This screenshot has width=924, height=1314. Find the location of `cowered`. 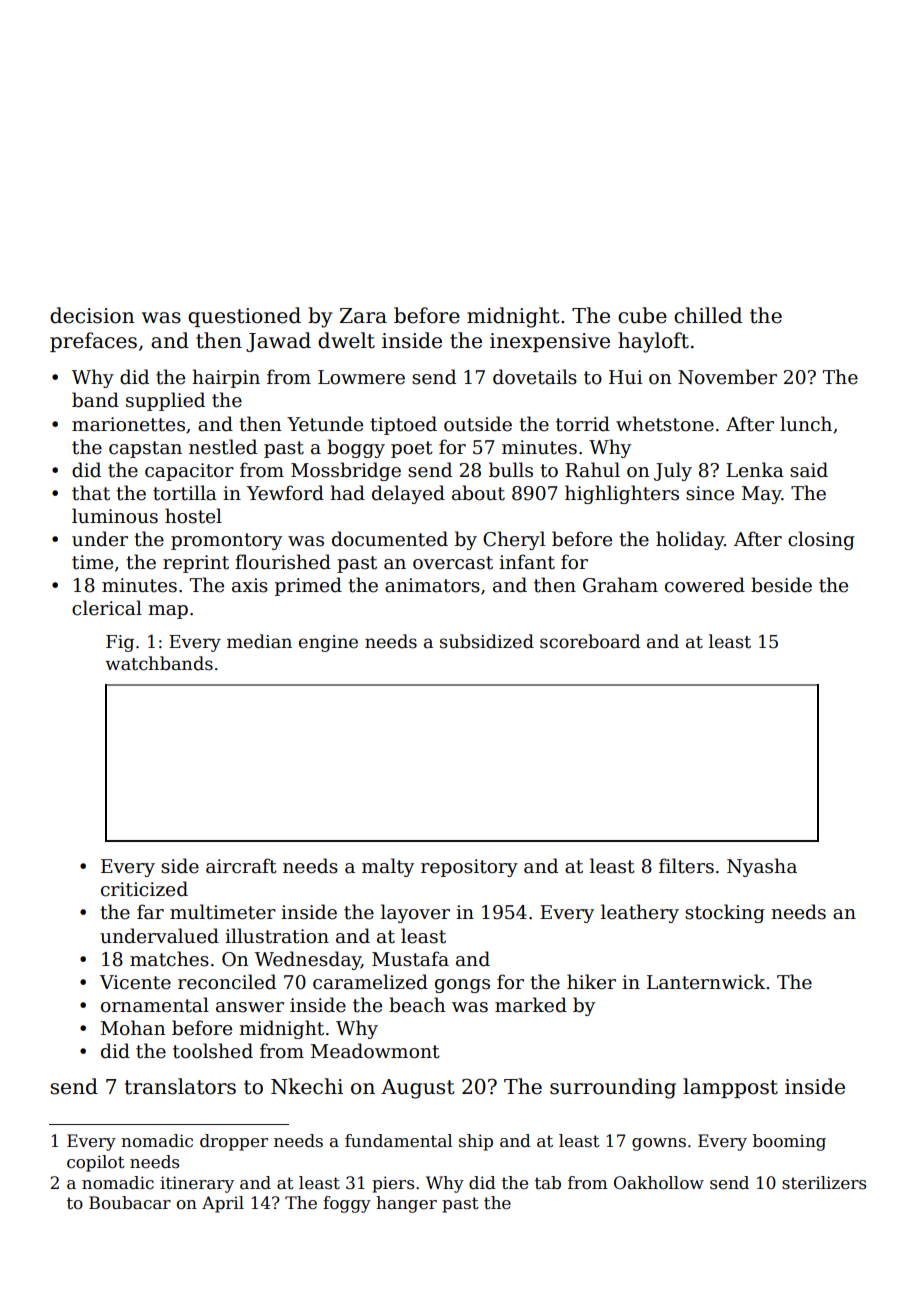

cowered is located at coordinates (705, 585).
